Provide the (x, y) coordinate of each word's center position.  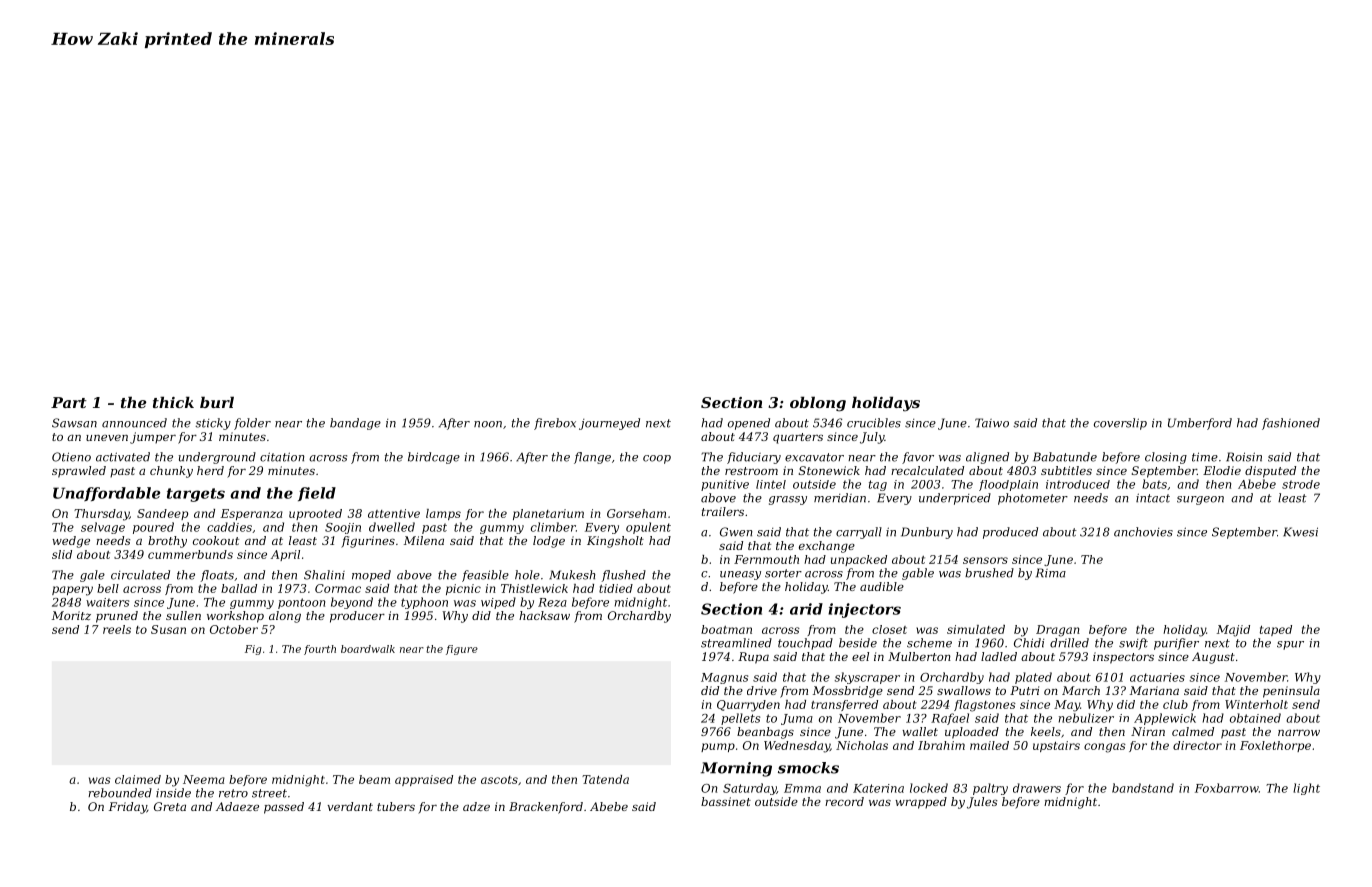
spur (1290, 645)
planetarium (548, 514)
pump (718, 747)
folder (252, 424)
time (1205, 457)
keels (1046, 731)
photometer (1033, 499)
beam (374, 779)
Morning (736, 769)
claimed (138, 779)
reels (117, 629)
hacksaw (544, 615)
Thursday (101, 515)
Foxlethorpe (1275, 746)
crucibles (874, 423)
